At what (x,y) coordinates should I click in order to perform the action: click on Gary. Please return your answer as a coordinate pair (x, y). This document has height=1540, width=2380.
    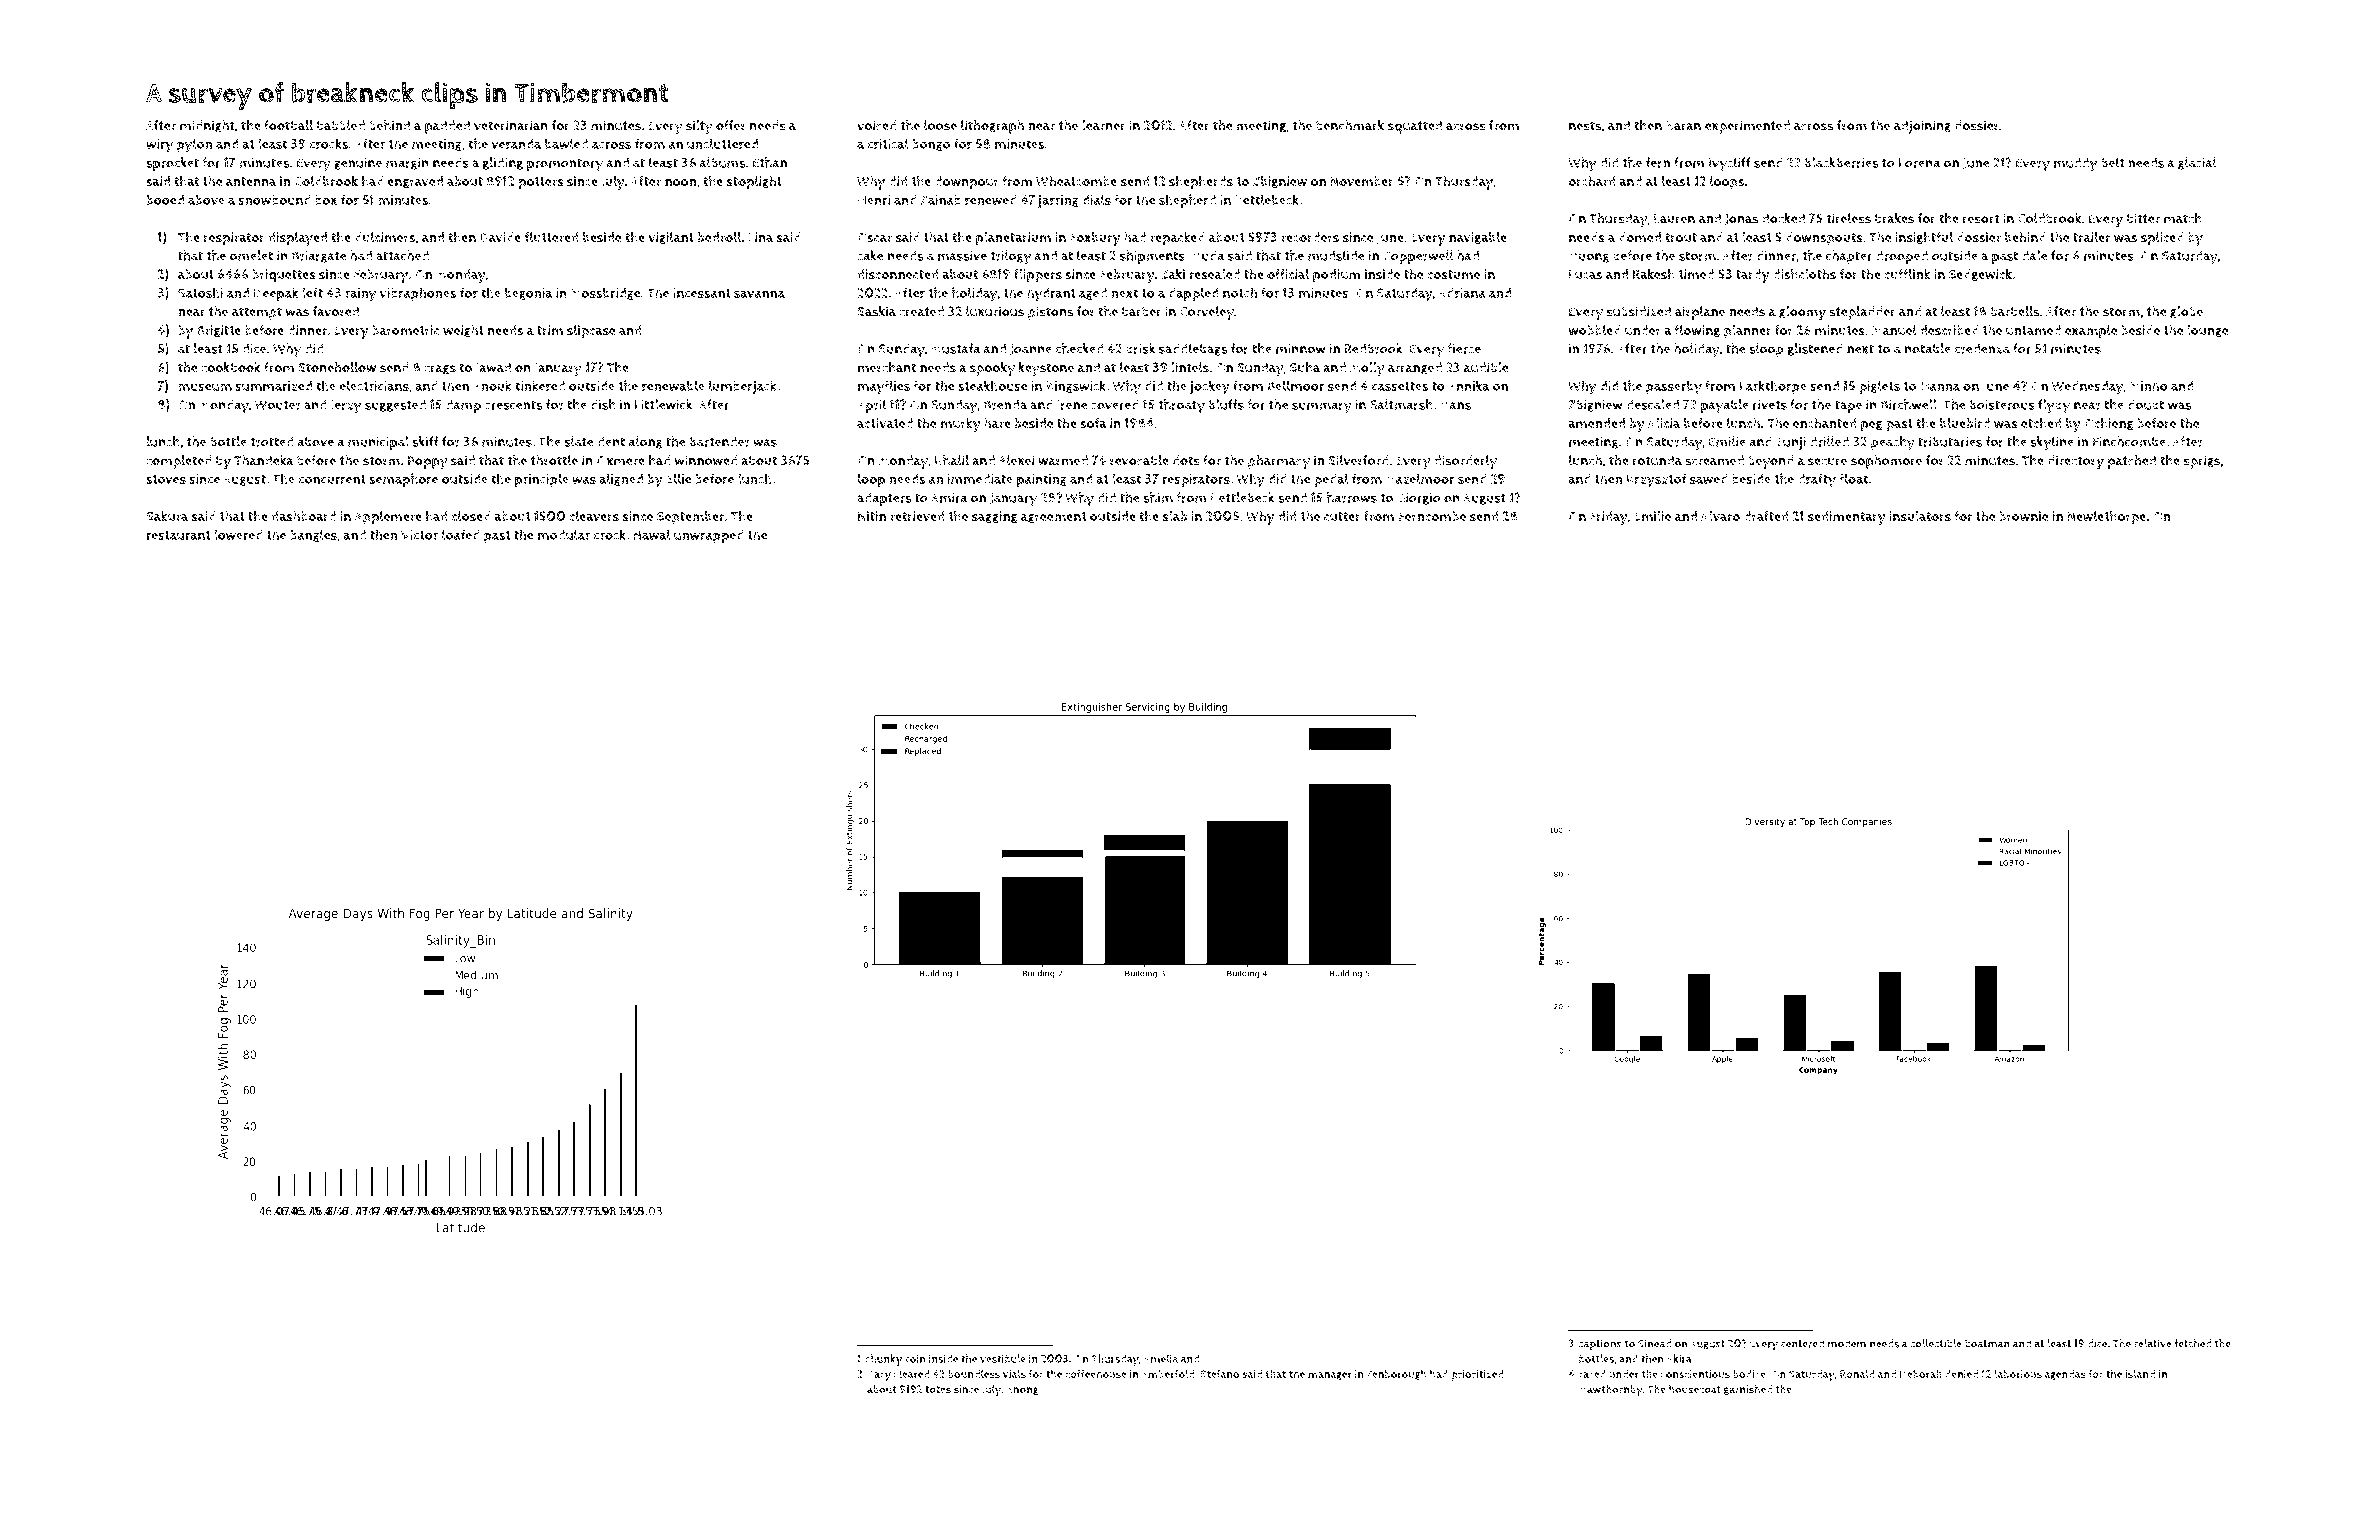
    Looking at the image, I should click on (879, 1375).
